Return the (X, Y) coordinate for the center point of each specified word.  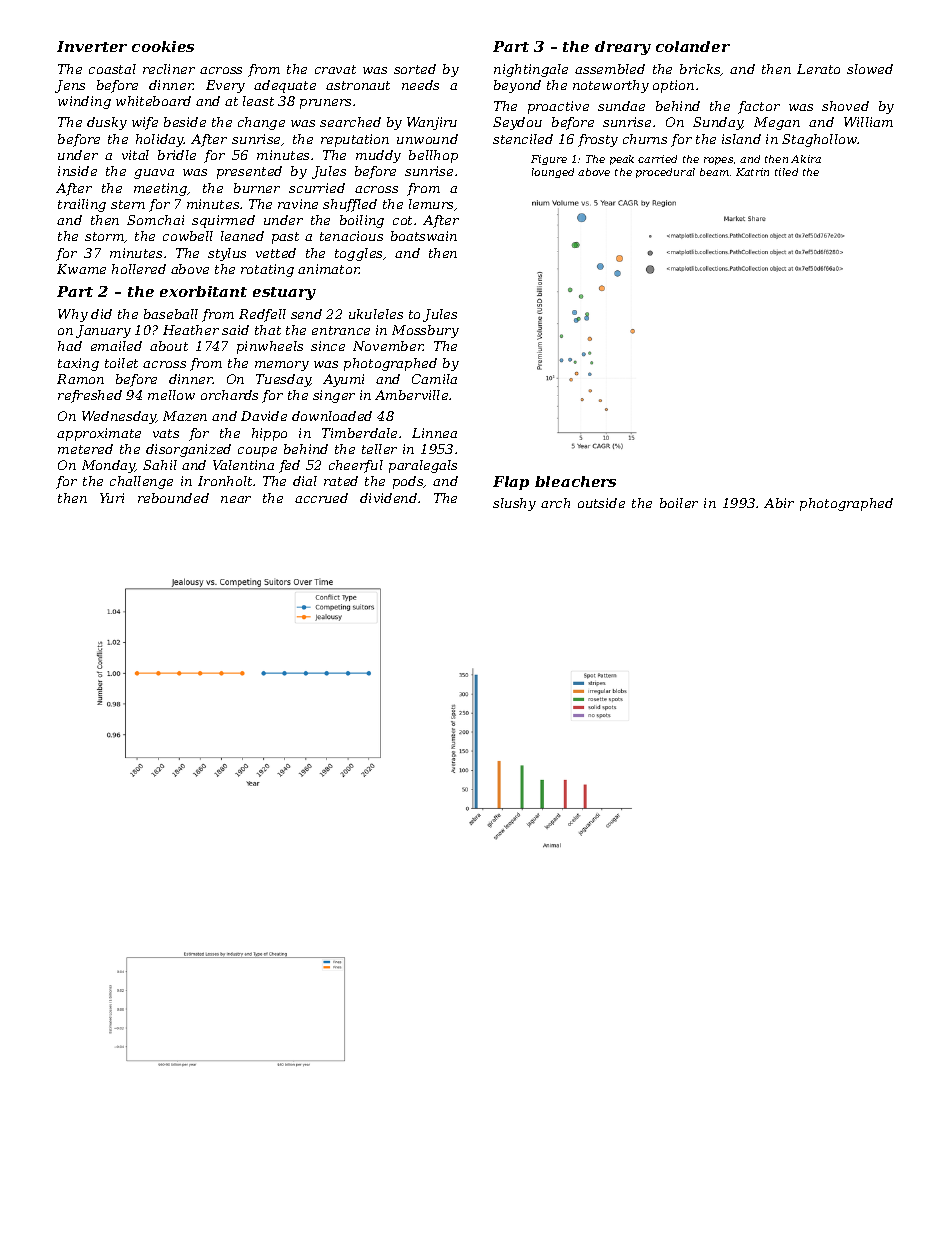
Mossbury (425, 331)
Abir (779, 503)
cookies (163, 46)
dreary (623, 48)
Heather (191, 330)
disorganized (188, 450)
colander (693, 46)
